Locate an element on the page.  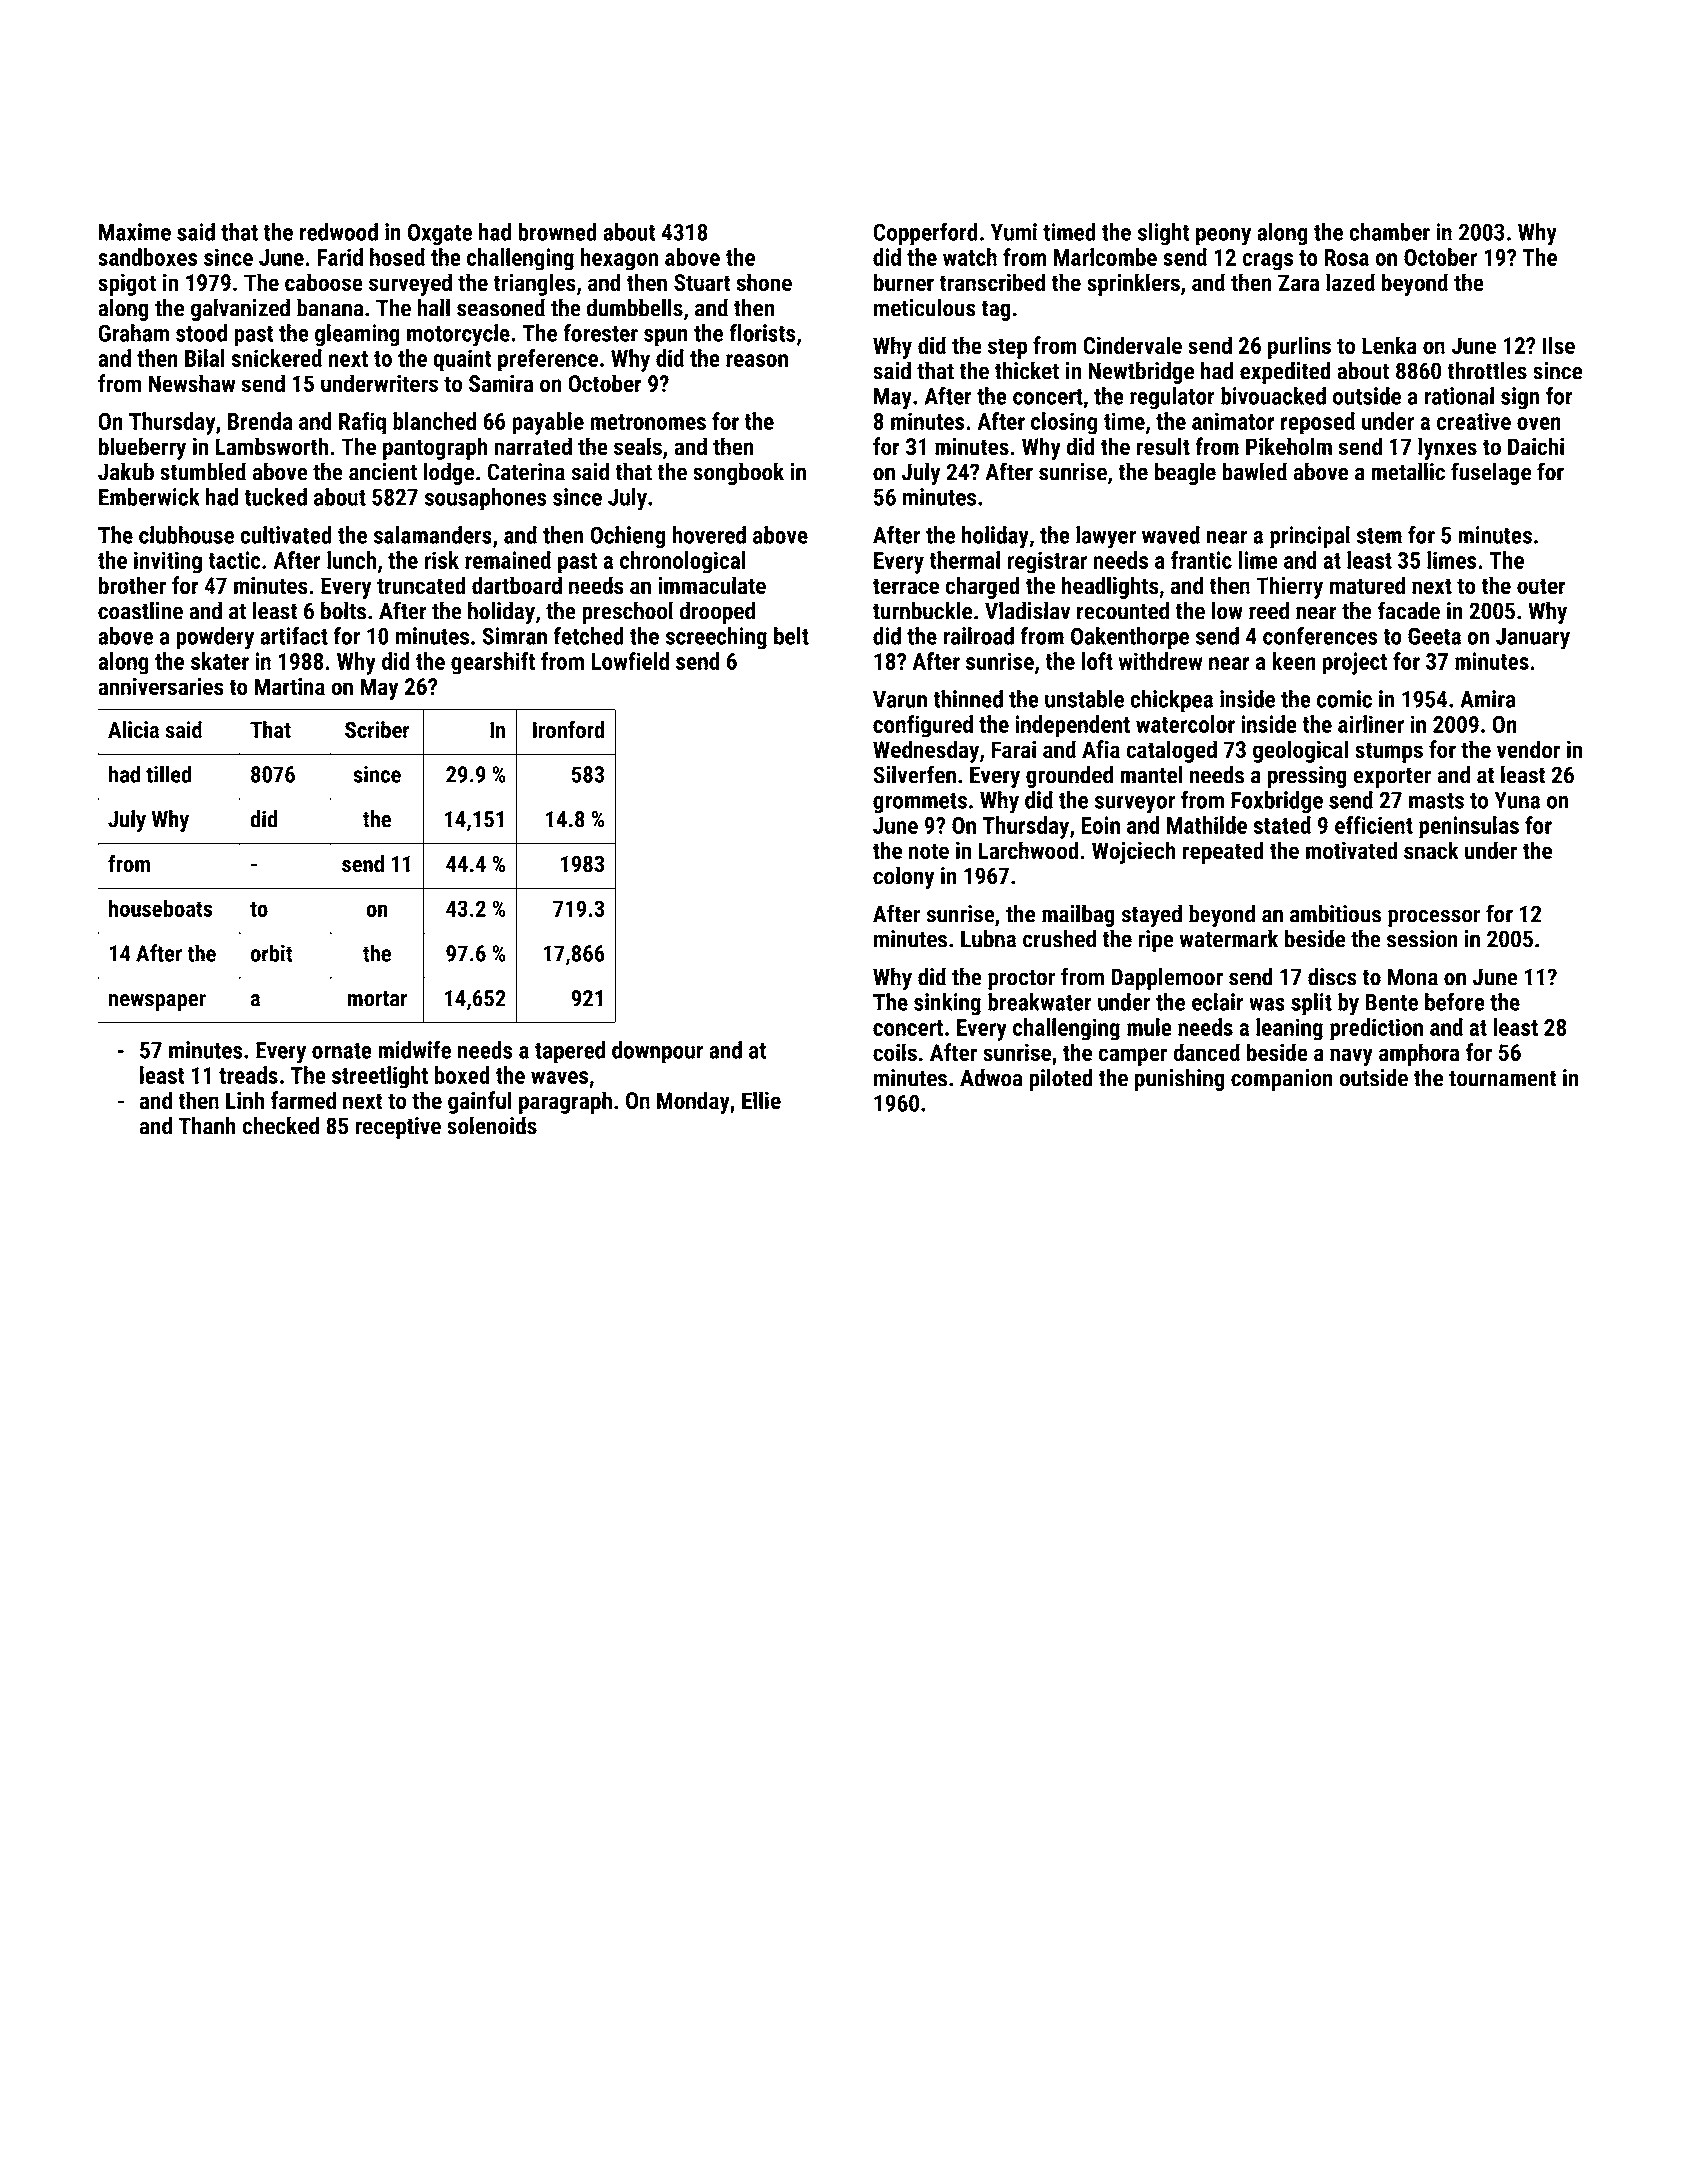
configured is located at coordinates (923, 726).
